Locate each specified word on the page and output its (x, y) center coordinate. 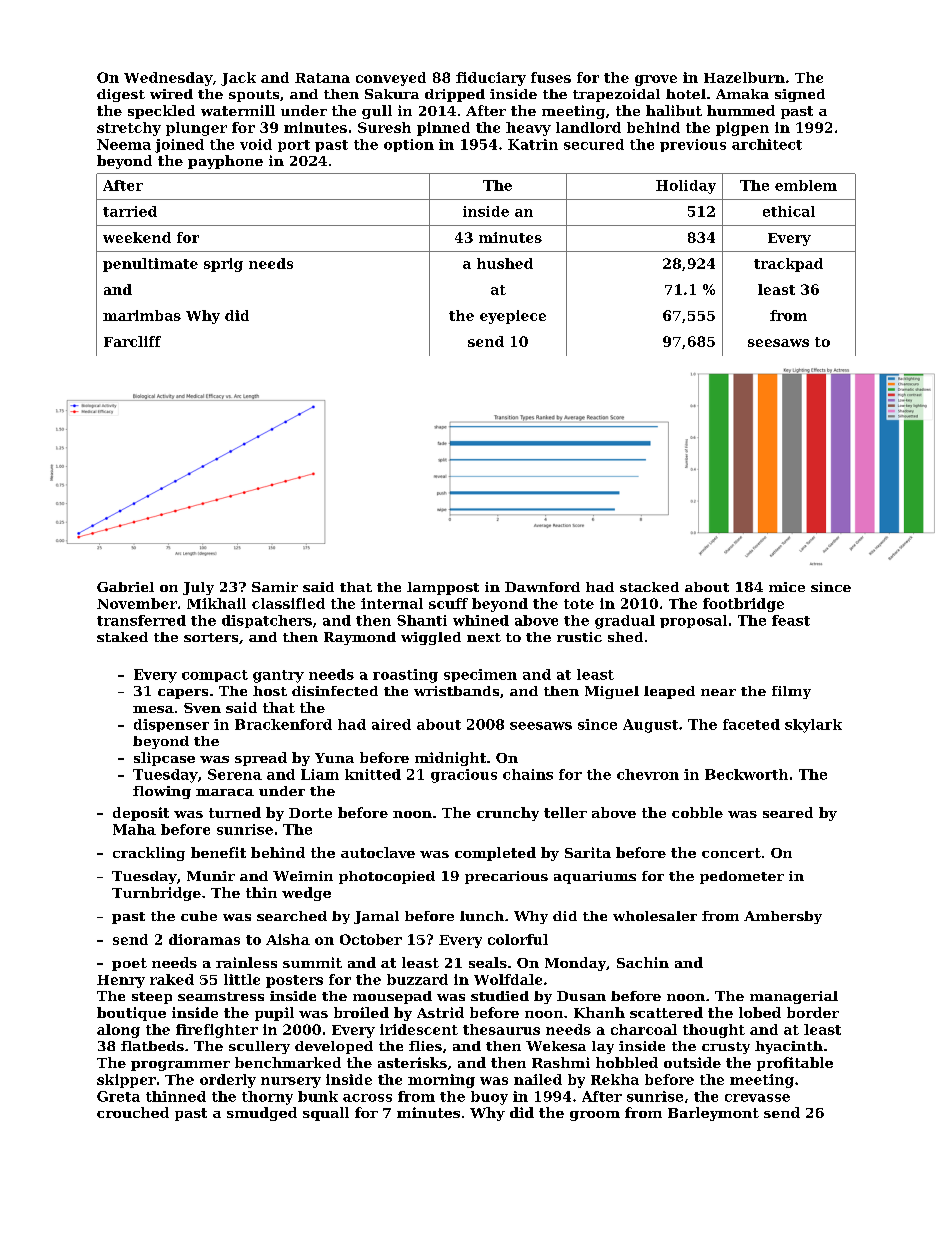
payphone (225, 162)
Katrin (533, 144)
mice (787, 587)
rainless (246, 962)
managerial (794, 997)
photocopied (387, 877)
